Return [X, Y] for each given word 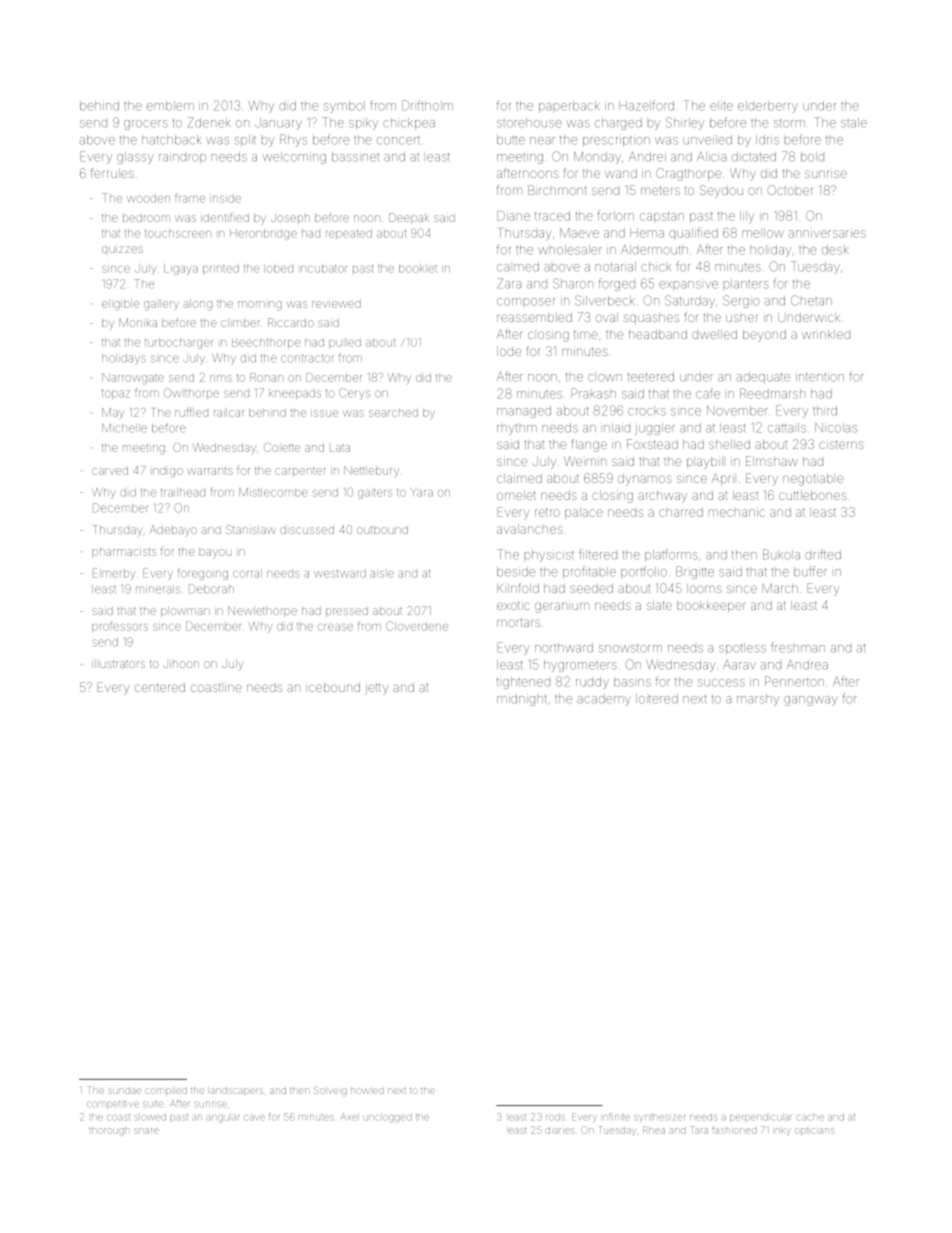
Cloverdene [417, 626]
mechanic [737, 512]
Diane [513, 216]
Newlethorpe [262, 611]
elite [721, 106]
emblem [170, 106]
